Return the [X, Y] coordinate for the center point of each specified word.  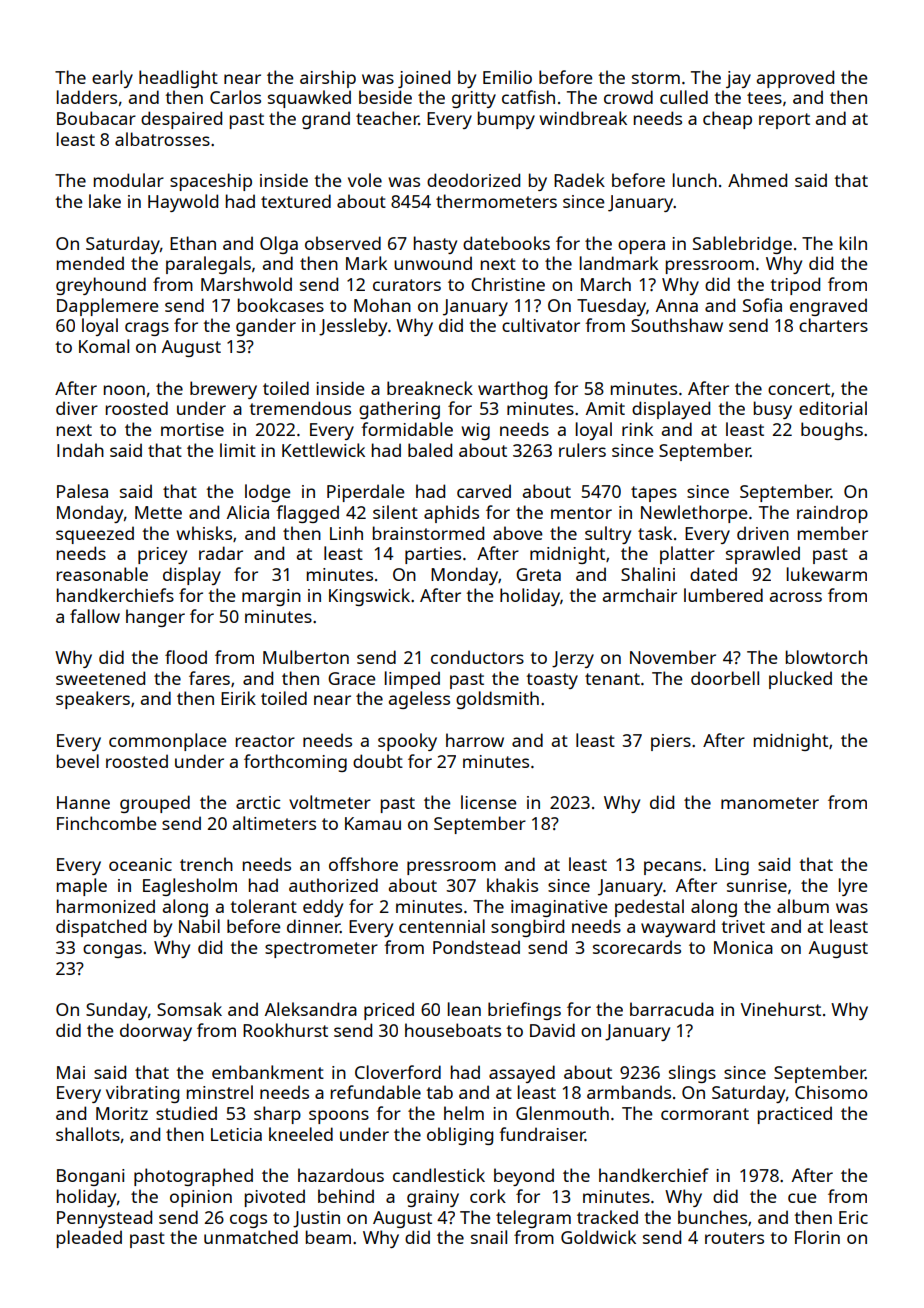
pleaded [89, 1239]
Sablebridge [742, 245]
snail [489, 1237]
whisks [204, 533]
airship [328, 79]
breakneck [430, 388]
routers [734, 1238]
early [112, 79]
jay [738, 79]
